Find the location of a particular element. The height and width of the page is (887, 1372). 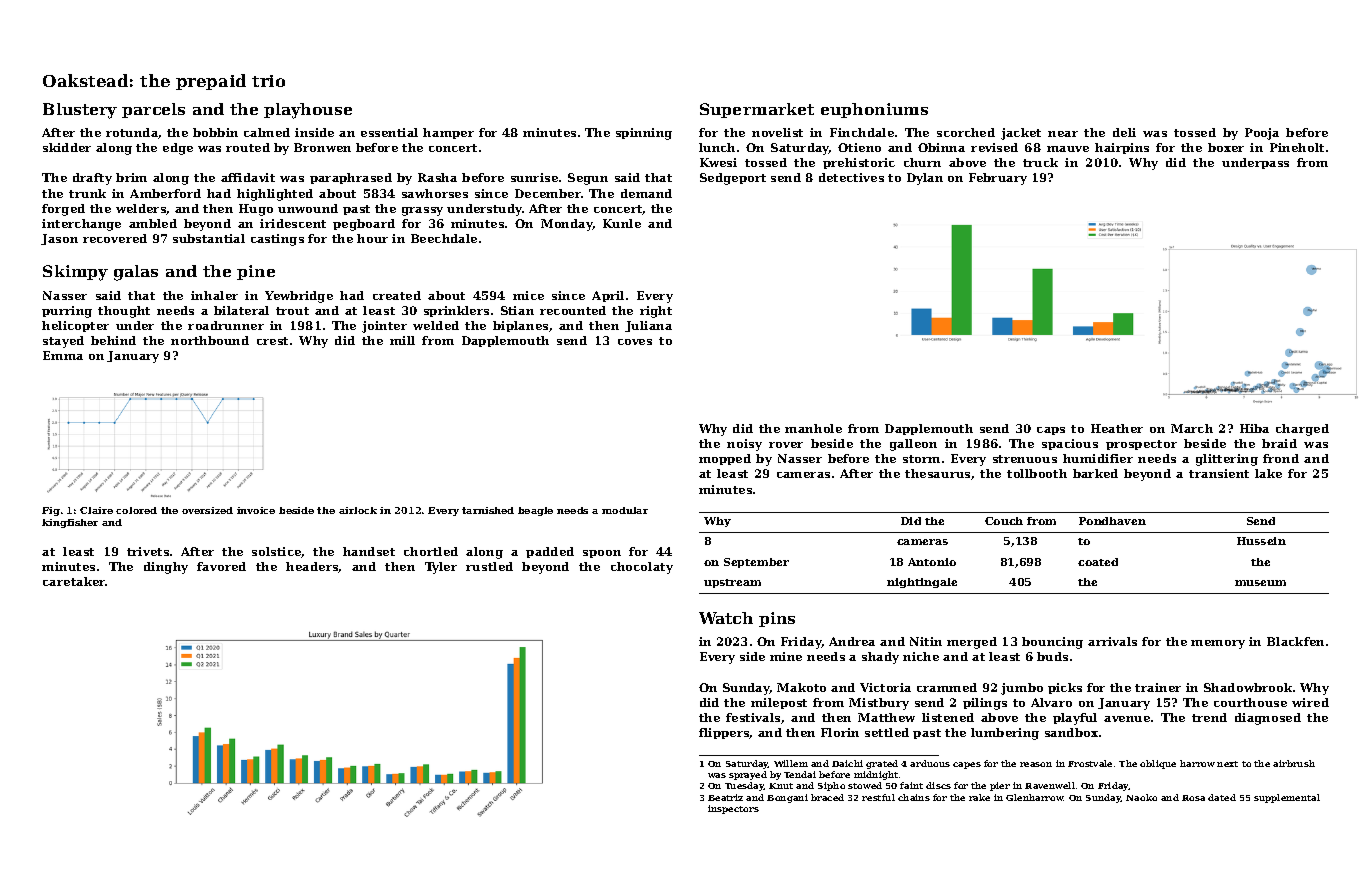

flippers is located at coordinates (724, 733).
